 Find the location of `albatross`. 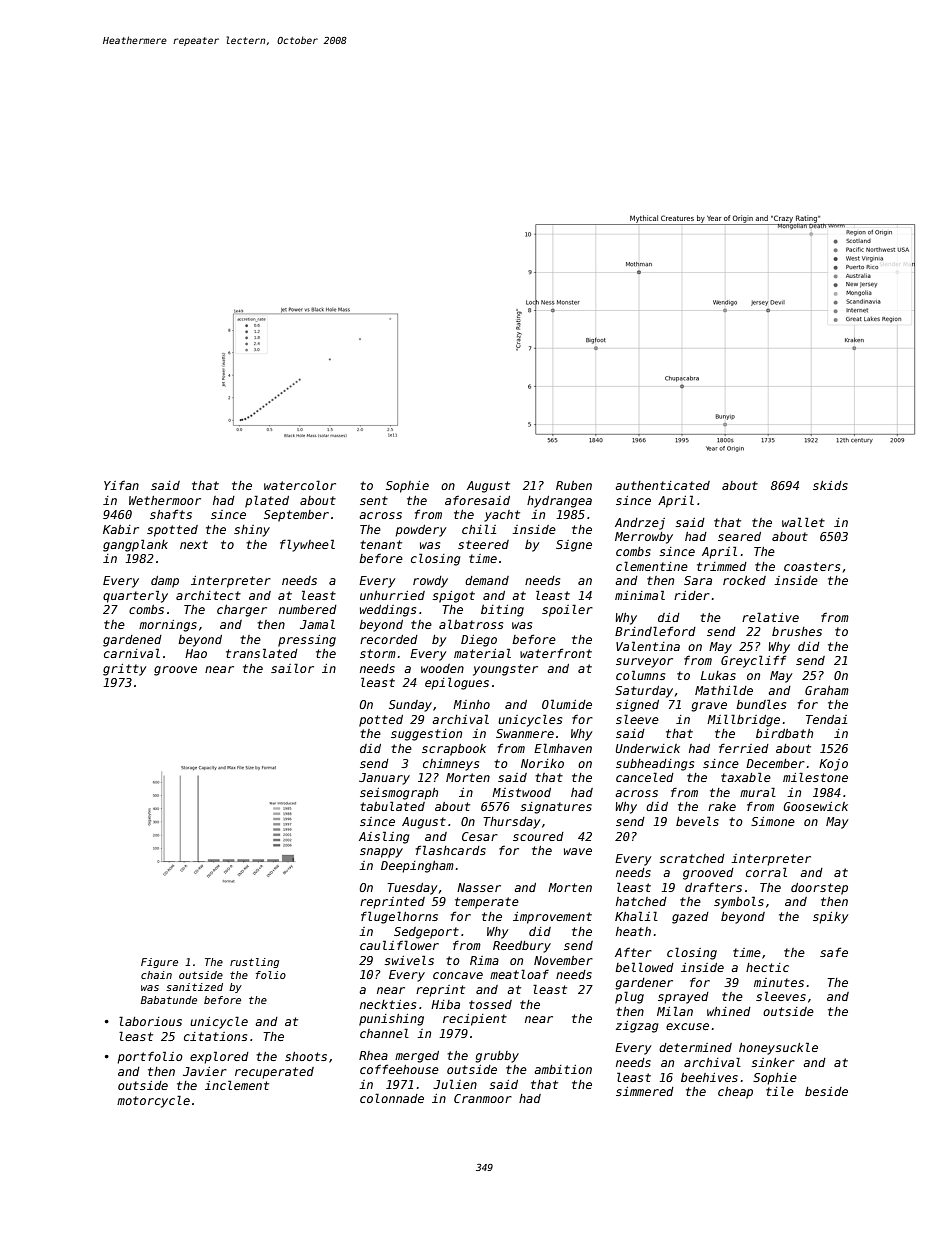

albatross is located at coordinates (471, 624).
